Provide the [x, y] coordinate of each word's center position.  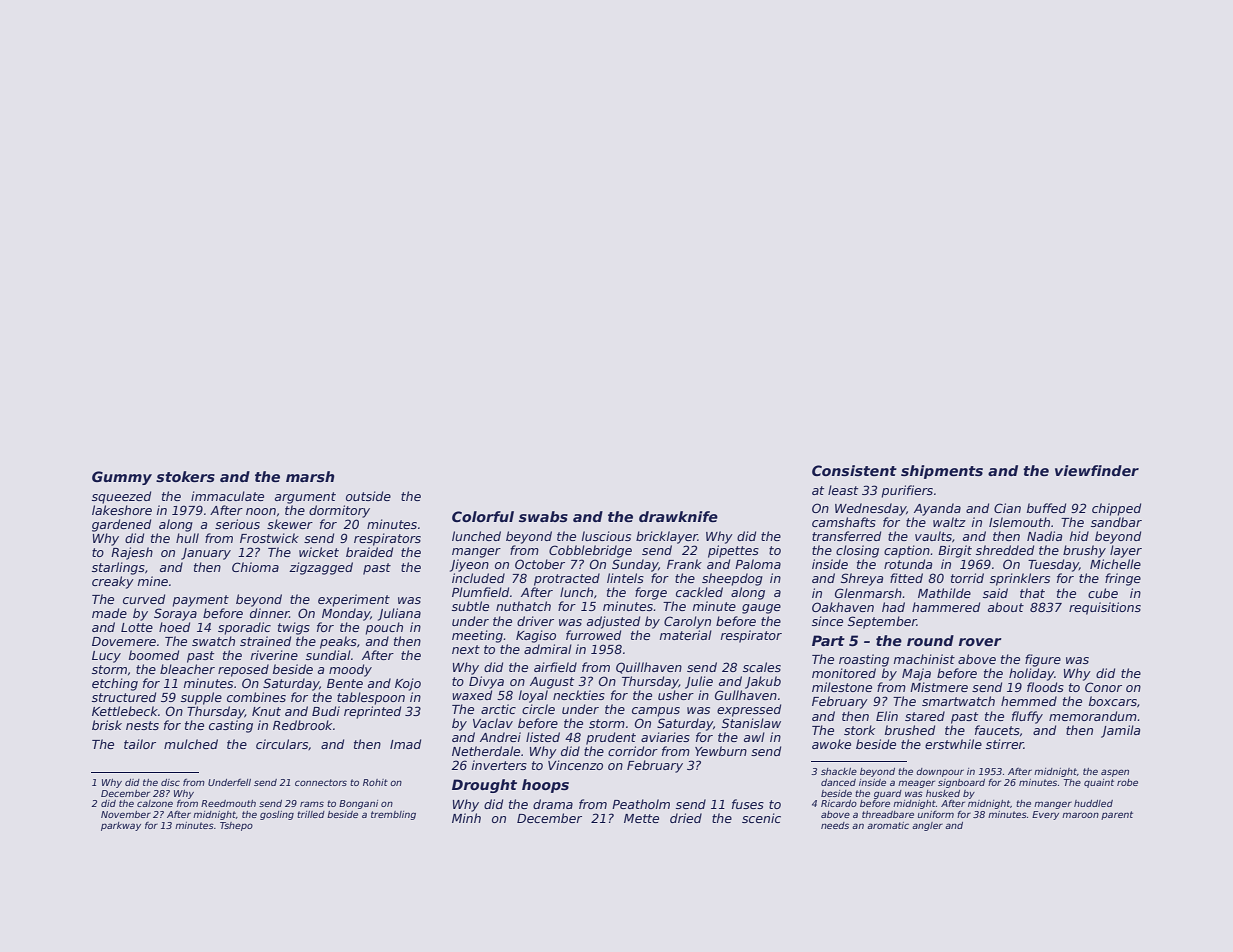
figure [1043, 660]
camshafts [844, 522]
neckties [579, 695]
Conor [1103, 687]
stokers [185, 476]
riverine [274, 655]
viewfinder [1097, 470]
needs [835, 825]
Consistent [854, 470]
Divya [486, 682]
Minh [466, 818]
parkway [121, 826]
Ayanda [937, 509]
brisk [107, 725]
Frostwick [269, 538]
